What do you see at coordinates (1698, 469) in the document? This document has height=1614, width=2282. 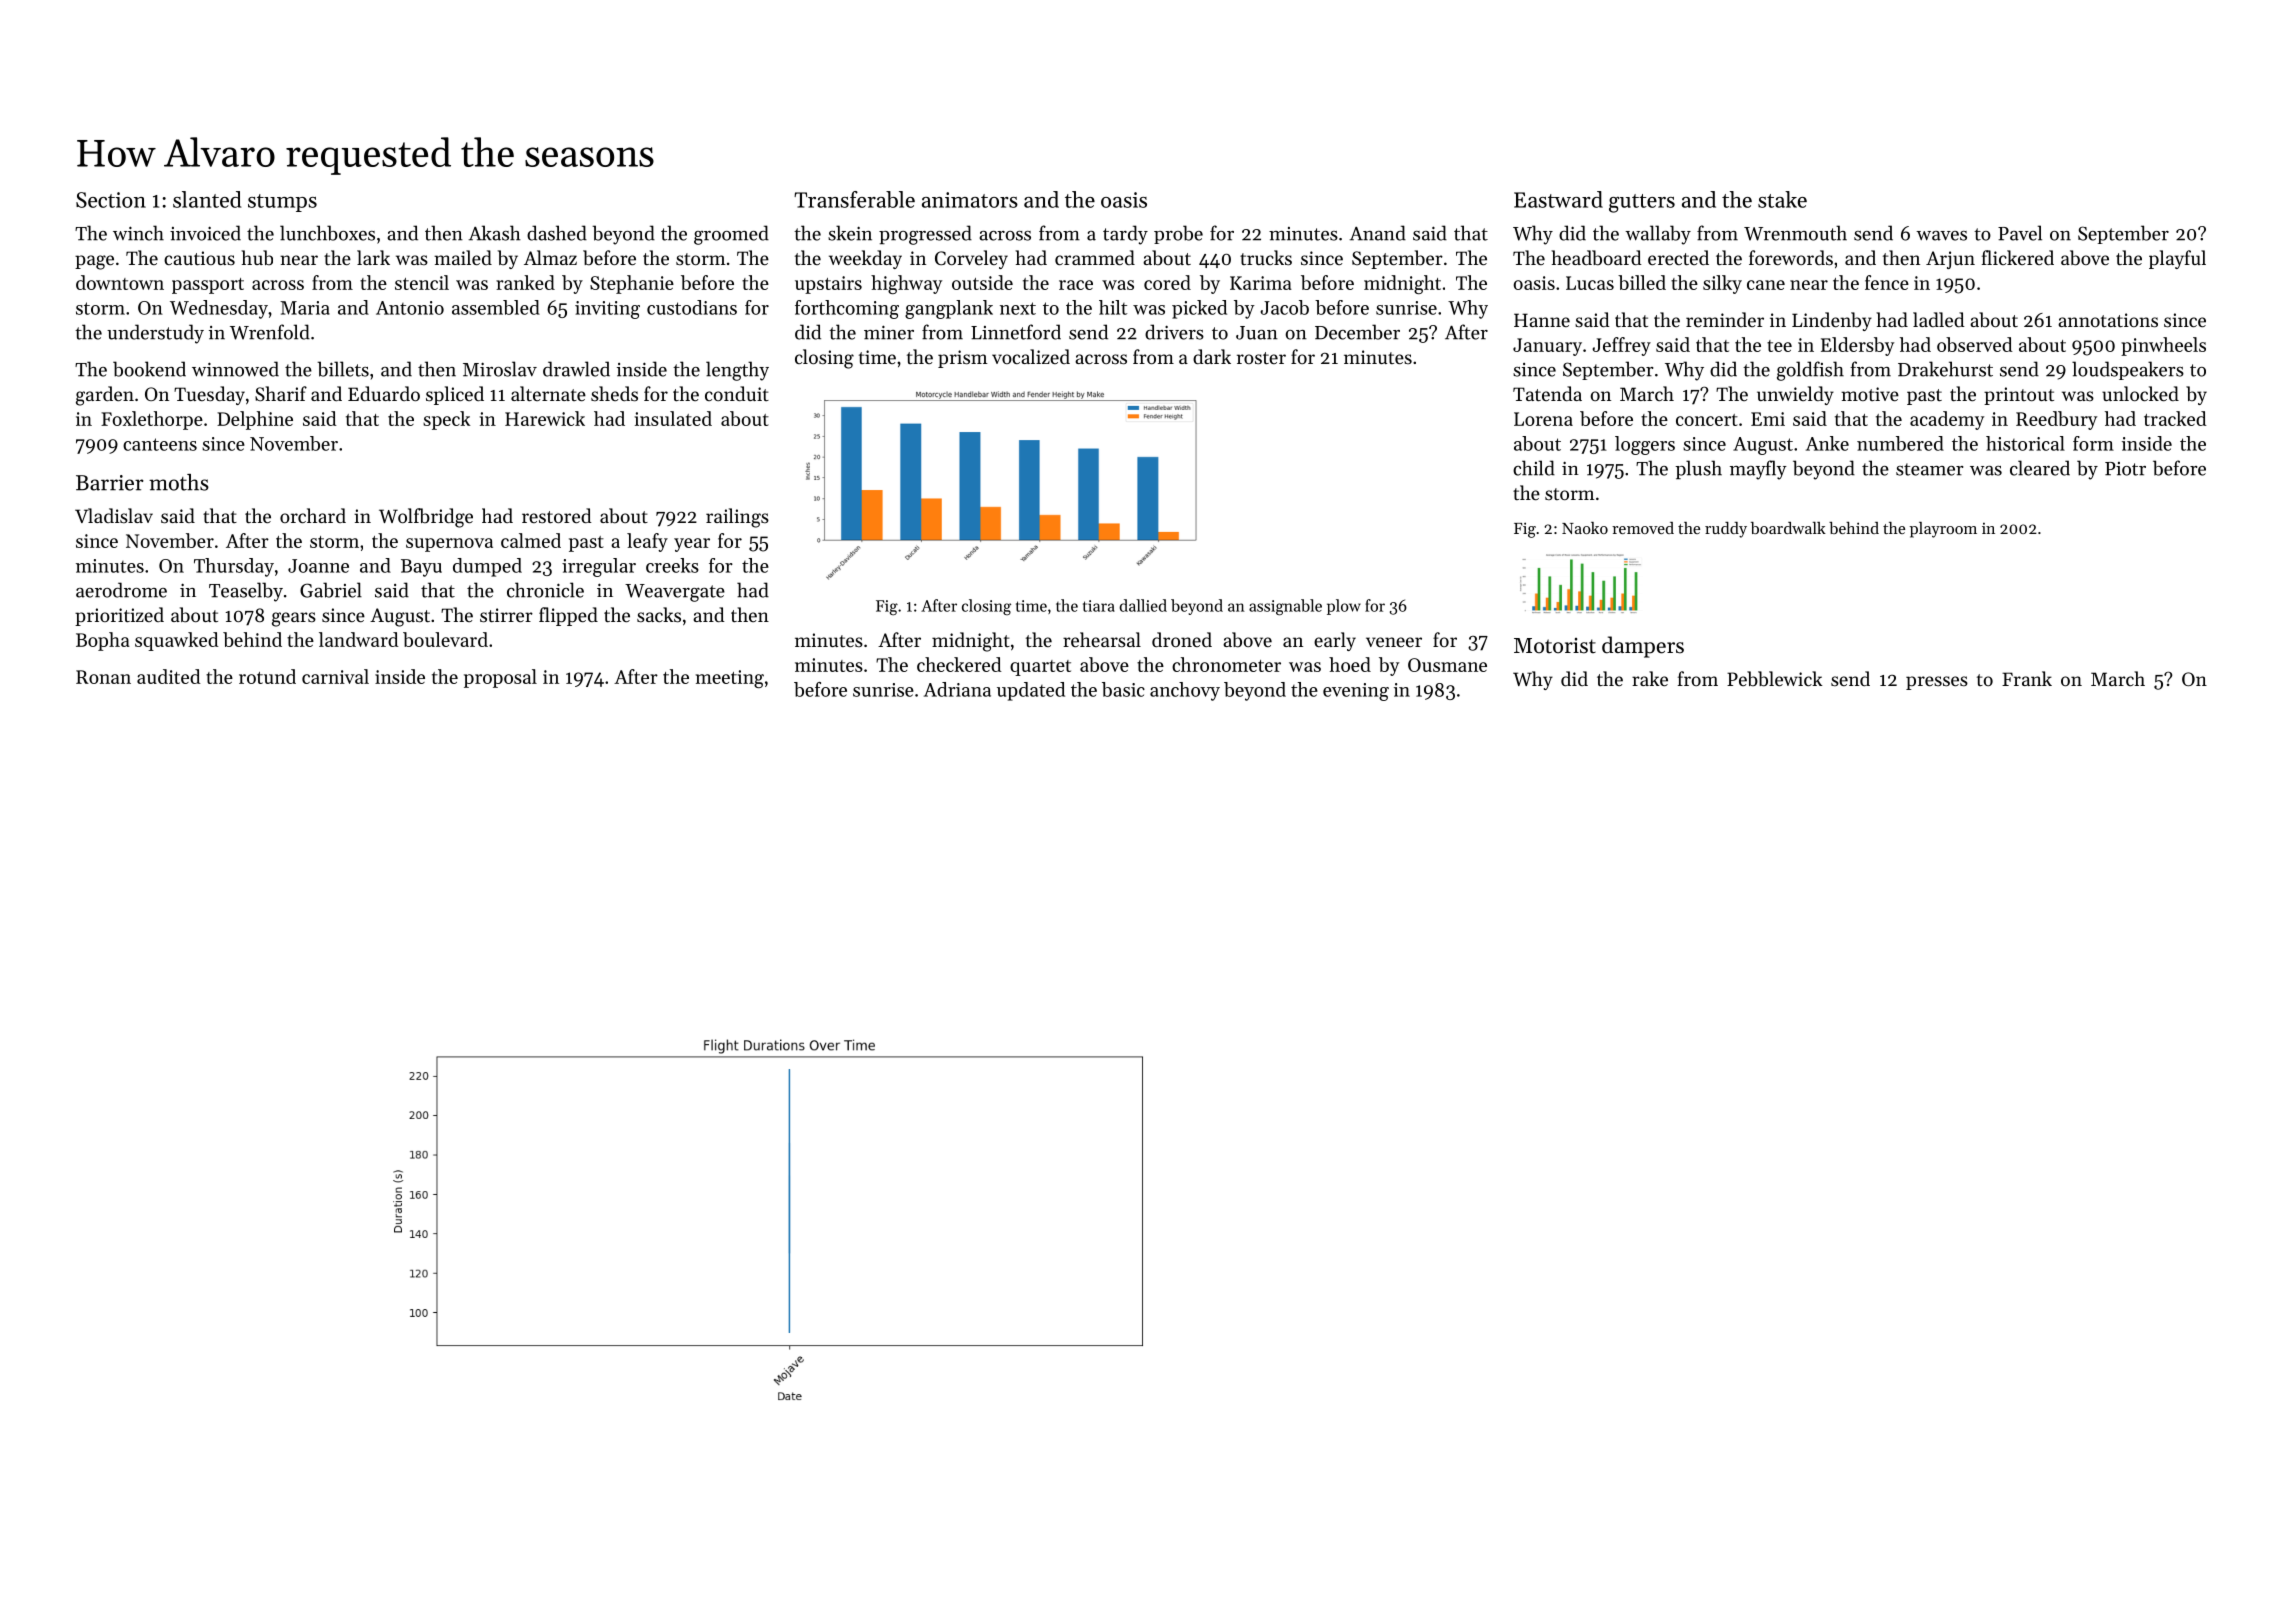 I see `plush` at bounding box center [1698, 469].
